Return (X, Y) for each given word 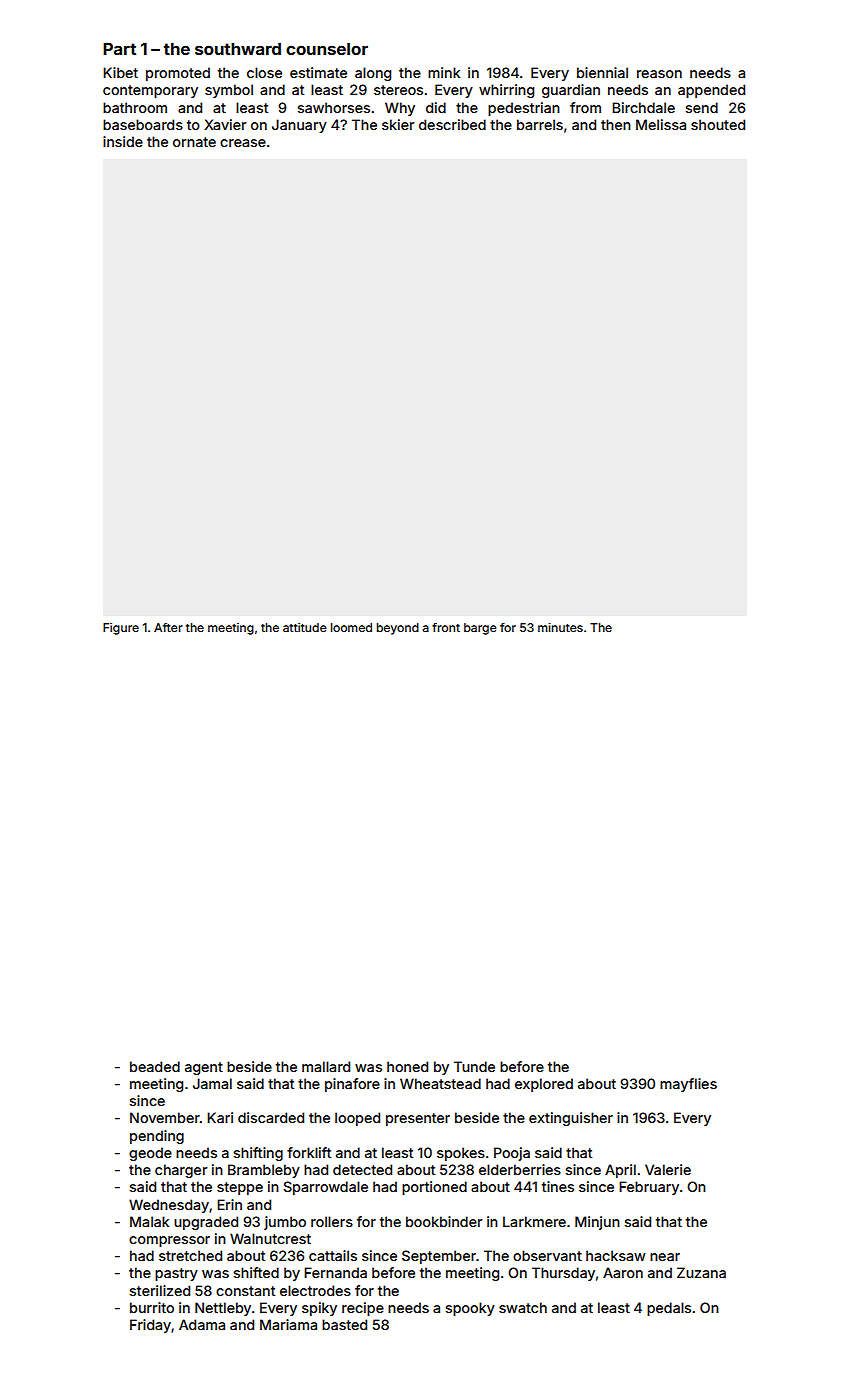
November (165, 1117)
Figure (121, 629)
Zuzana (701, 1272)
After (168, 627)
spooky (470, 1309)
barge (480, 629)
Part (119, 48)
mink (444, 72)
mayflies (688, 1085)
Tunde (474, 1066)
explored (544, 1085)
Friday (150, 1326)
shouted (718, 124)
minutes (560, 627)
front (446, 627)
